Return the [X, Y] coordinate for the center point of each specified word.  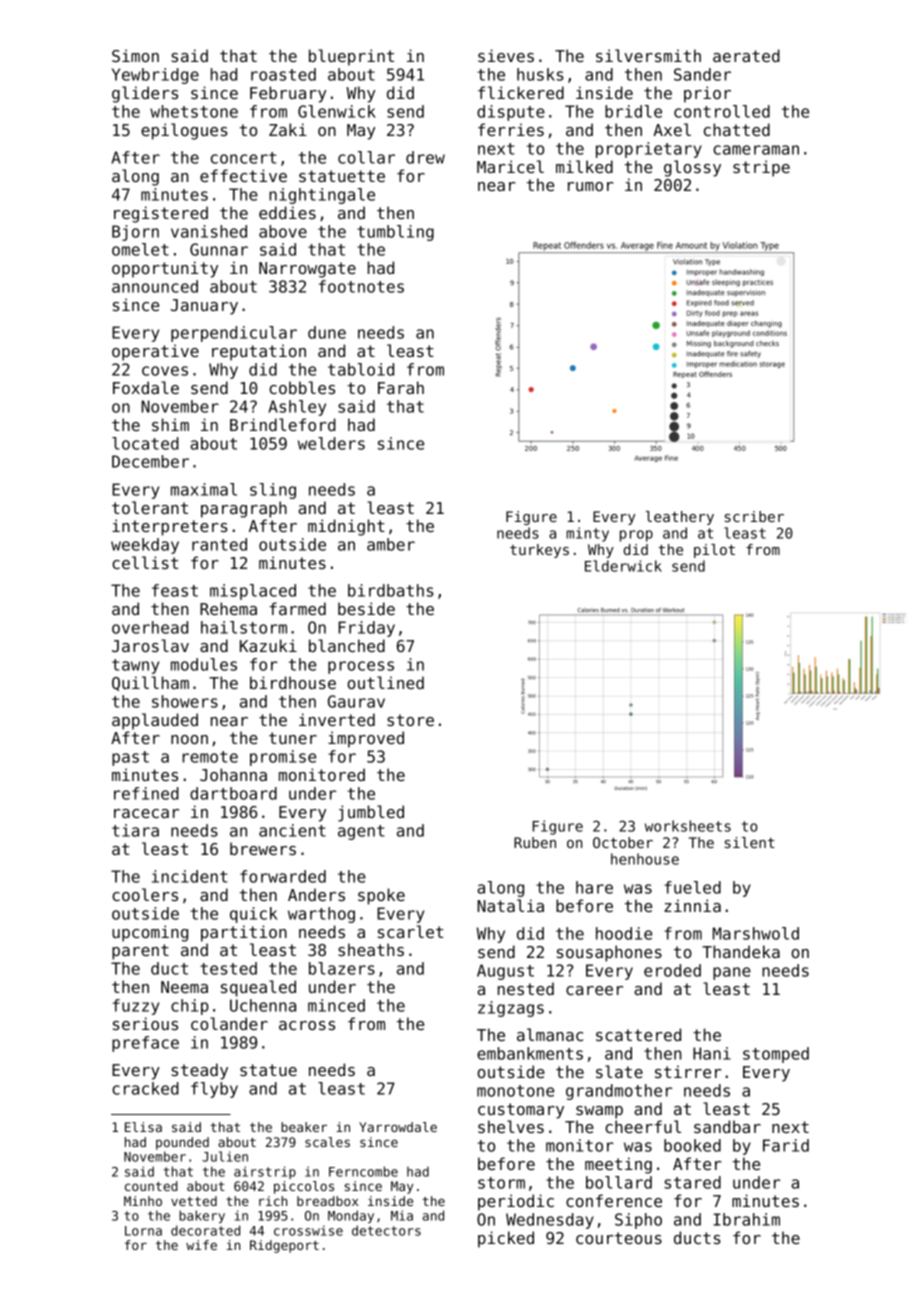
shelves [511, 1126]
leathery [680, 518]
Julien [225, 1156]
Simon [135, 55]
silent [750, 842]
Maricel [510, 166]
